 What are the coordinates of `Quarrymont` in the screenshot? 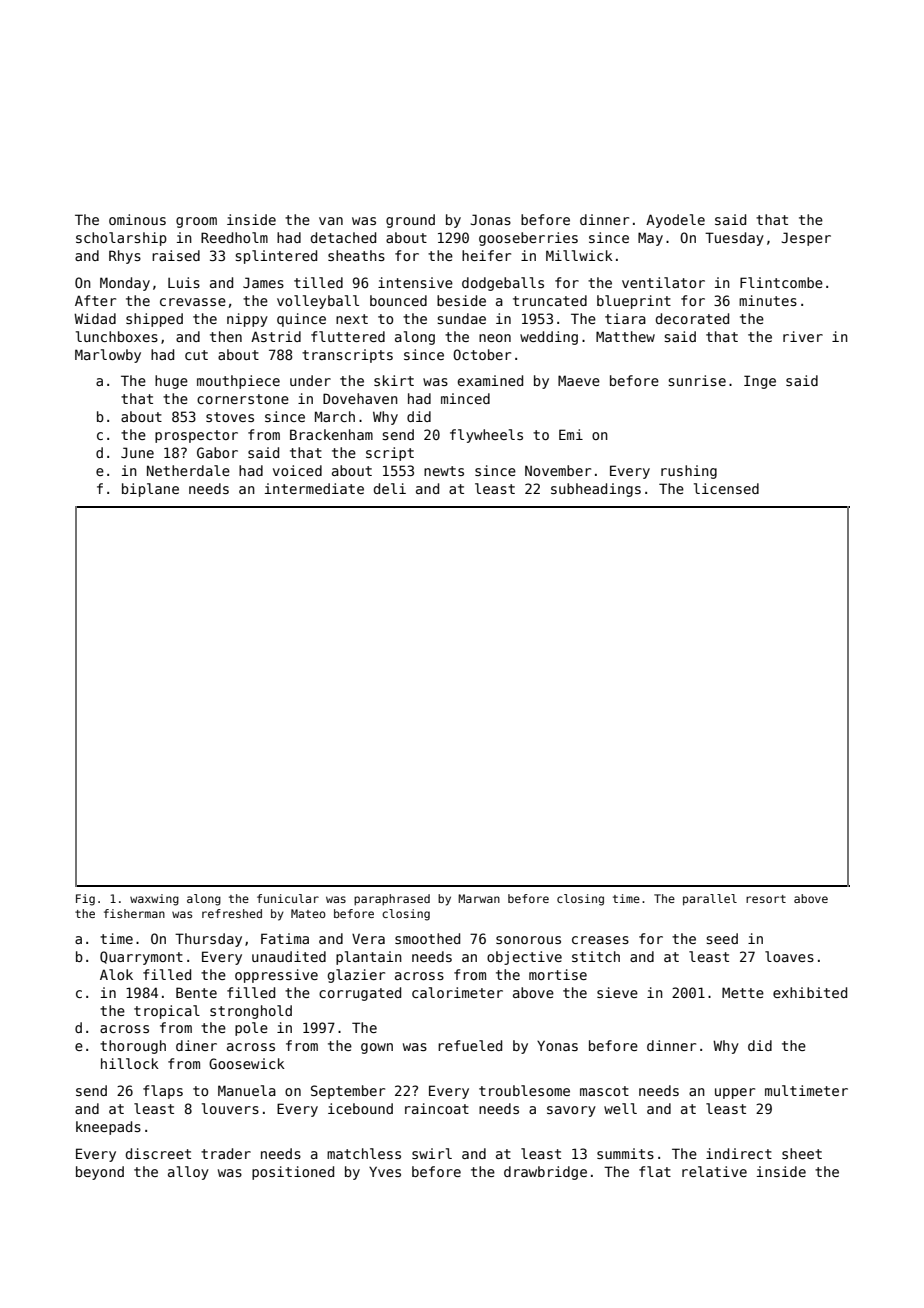 It's located at (141, 958).
